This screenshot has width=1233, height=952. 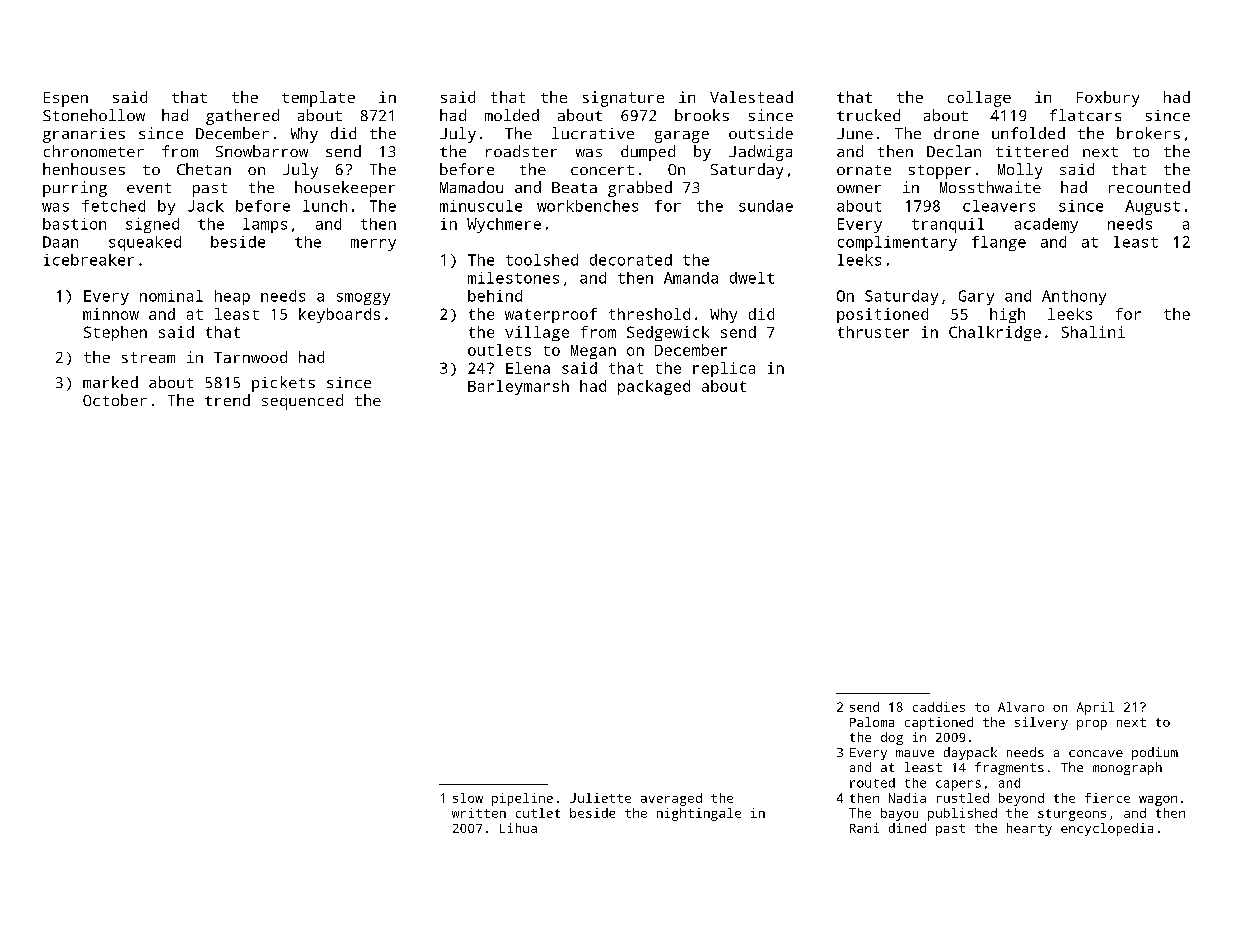 I want to click on trend, so click(x=227, y=400).
